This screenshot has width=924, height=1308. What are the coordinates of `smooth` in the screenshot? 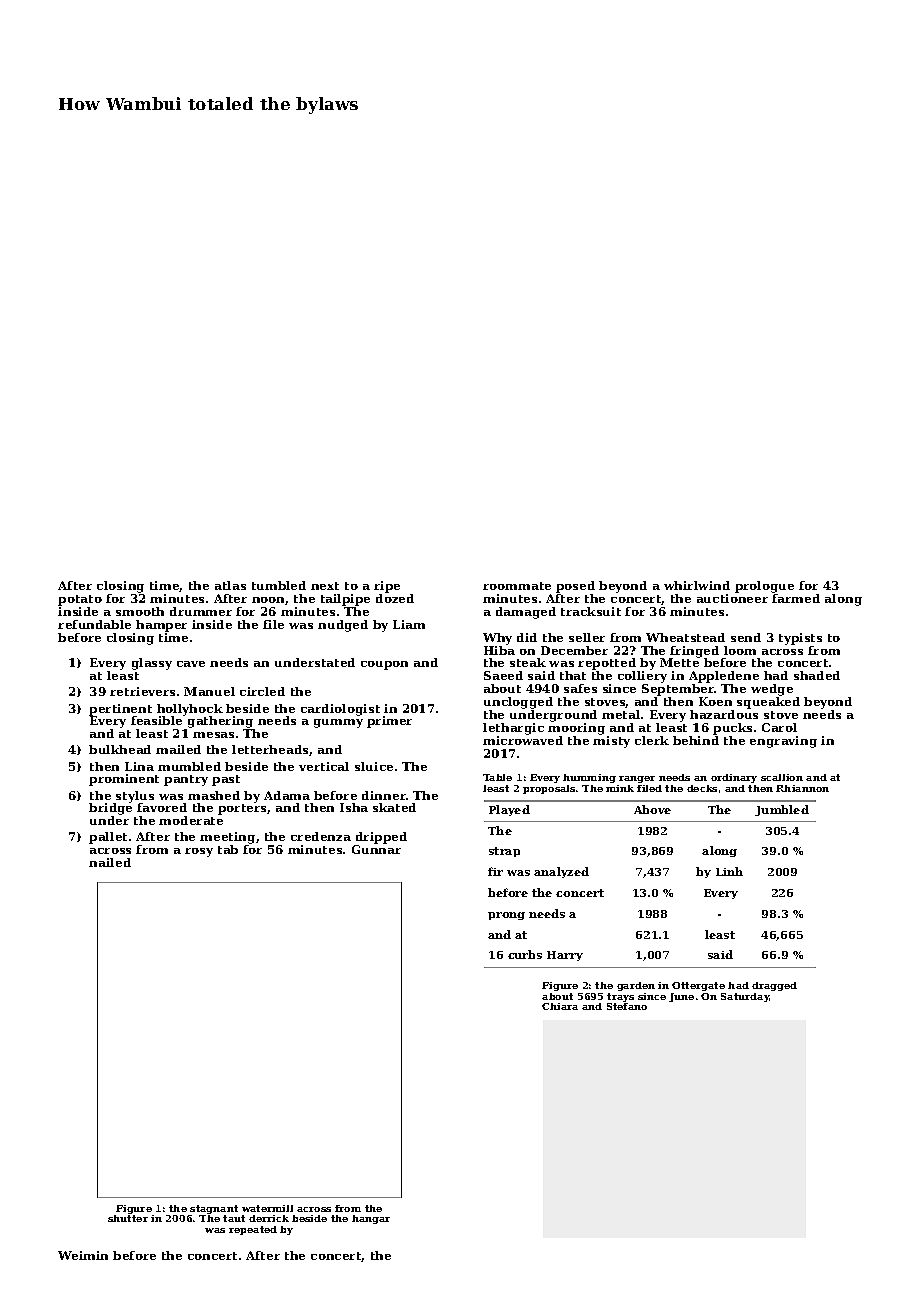 It's located at (140, 611).
